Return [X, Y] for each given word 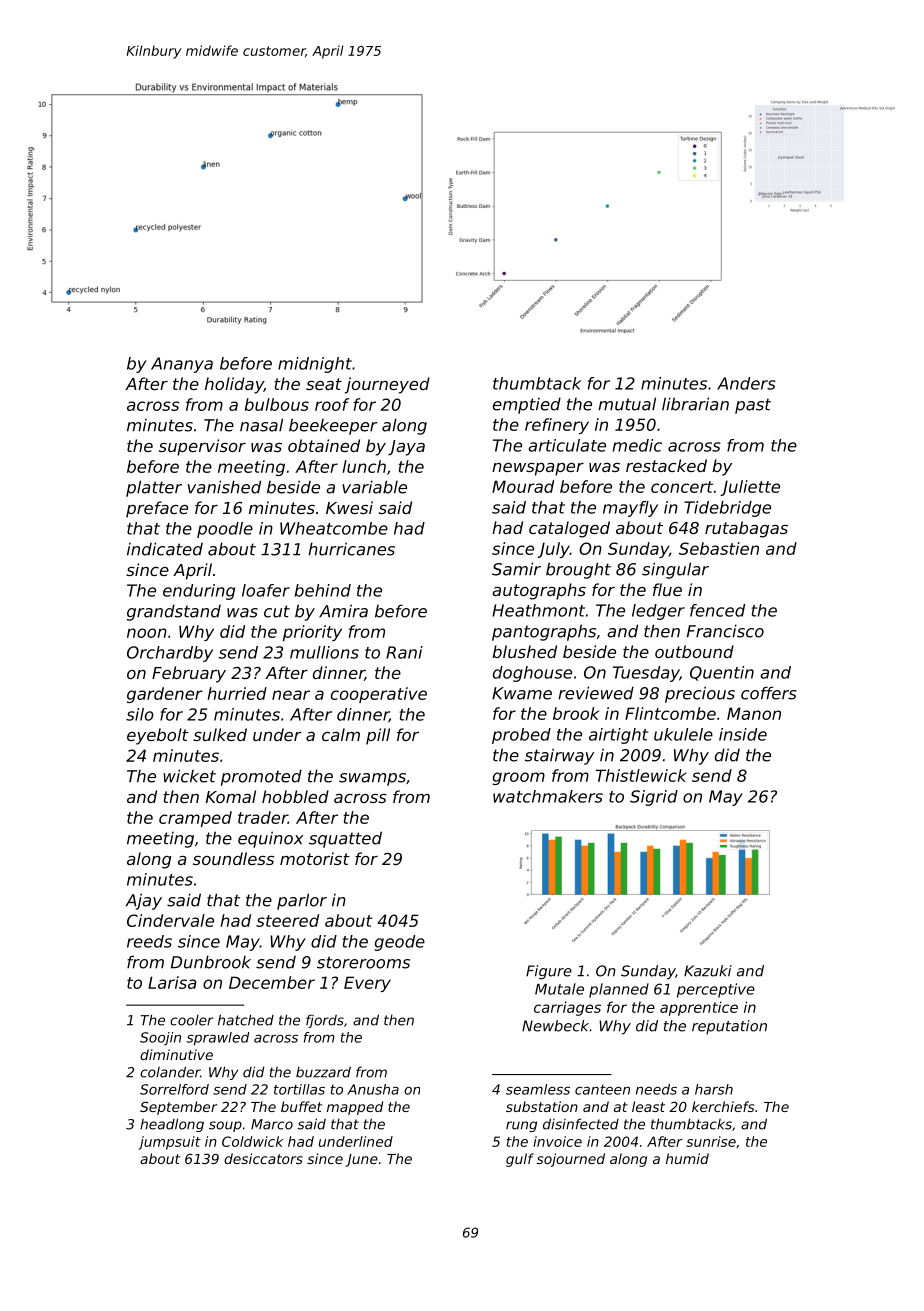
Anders [746, 383]
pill [378, 736]
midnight [315, 365]
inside [743, 734]
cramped [195, 819]
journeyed [387, 385]
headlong [172, 1125]
